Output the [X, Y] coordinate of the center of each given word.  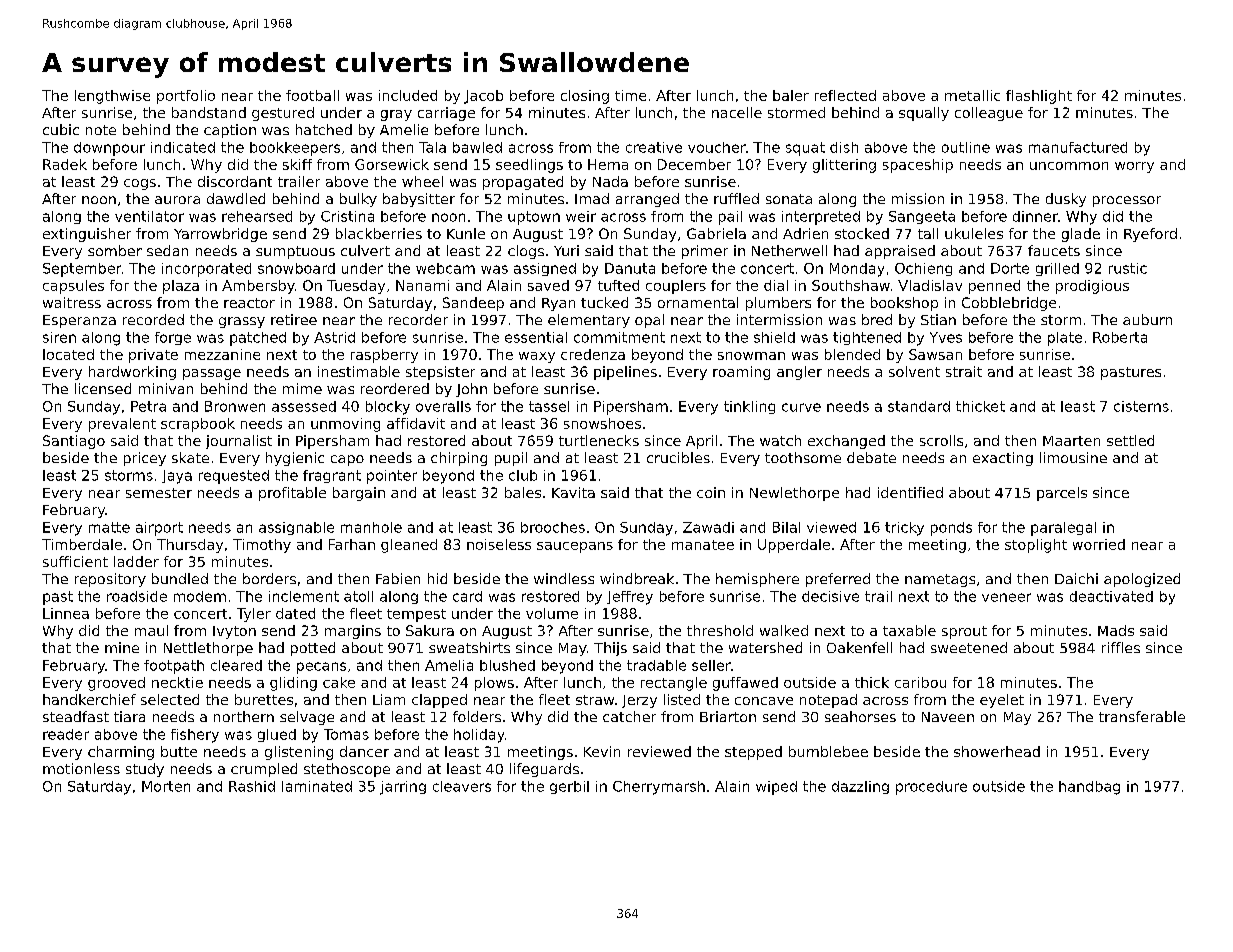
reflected [845, 95]
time [630, 95]
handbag [1089, 788]
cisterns [1141, 406]
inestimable [359, 371]
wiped [776, 788]
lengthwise [112, 97]
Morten [166, 786]
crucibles [678, 457]
